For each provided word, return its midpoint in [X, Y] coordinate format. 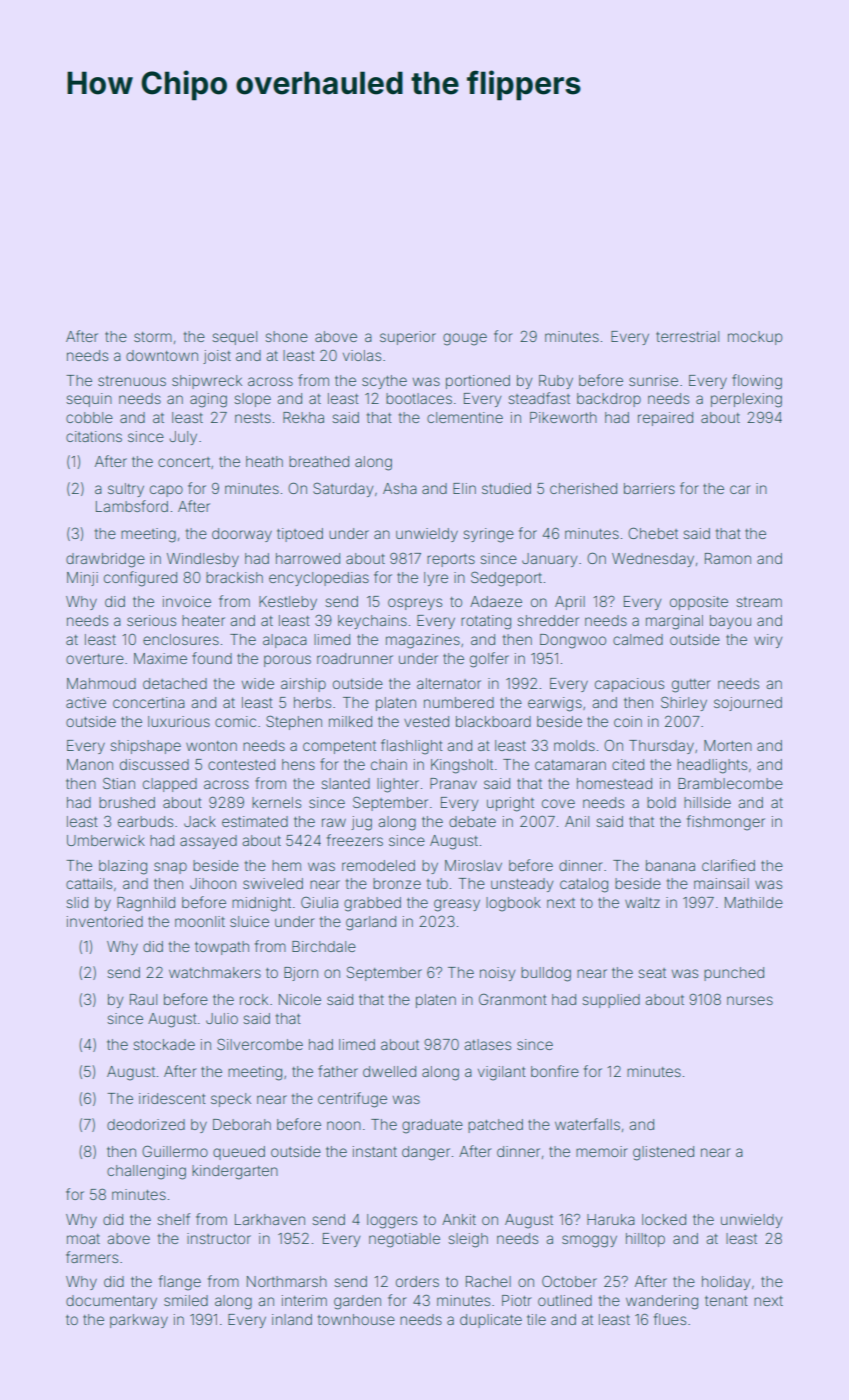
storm [153, 337]
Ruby [556, 382]
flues [670, 1319]
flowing [757, 382]
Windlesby [203, 560]
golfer [489, 660]
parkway [139, 1321]
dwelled [389, 1071]
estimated [255, 821]
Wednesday [653, 560]
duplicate [491, 1321]
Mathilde [754, 902]
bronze [397, 883]
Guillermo [175, 1151]
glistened [663, 1153]
